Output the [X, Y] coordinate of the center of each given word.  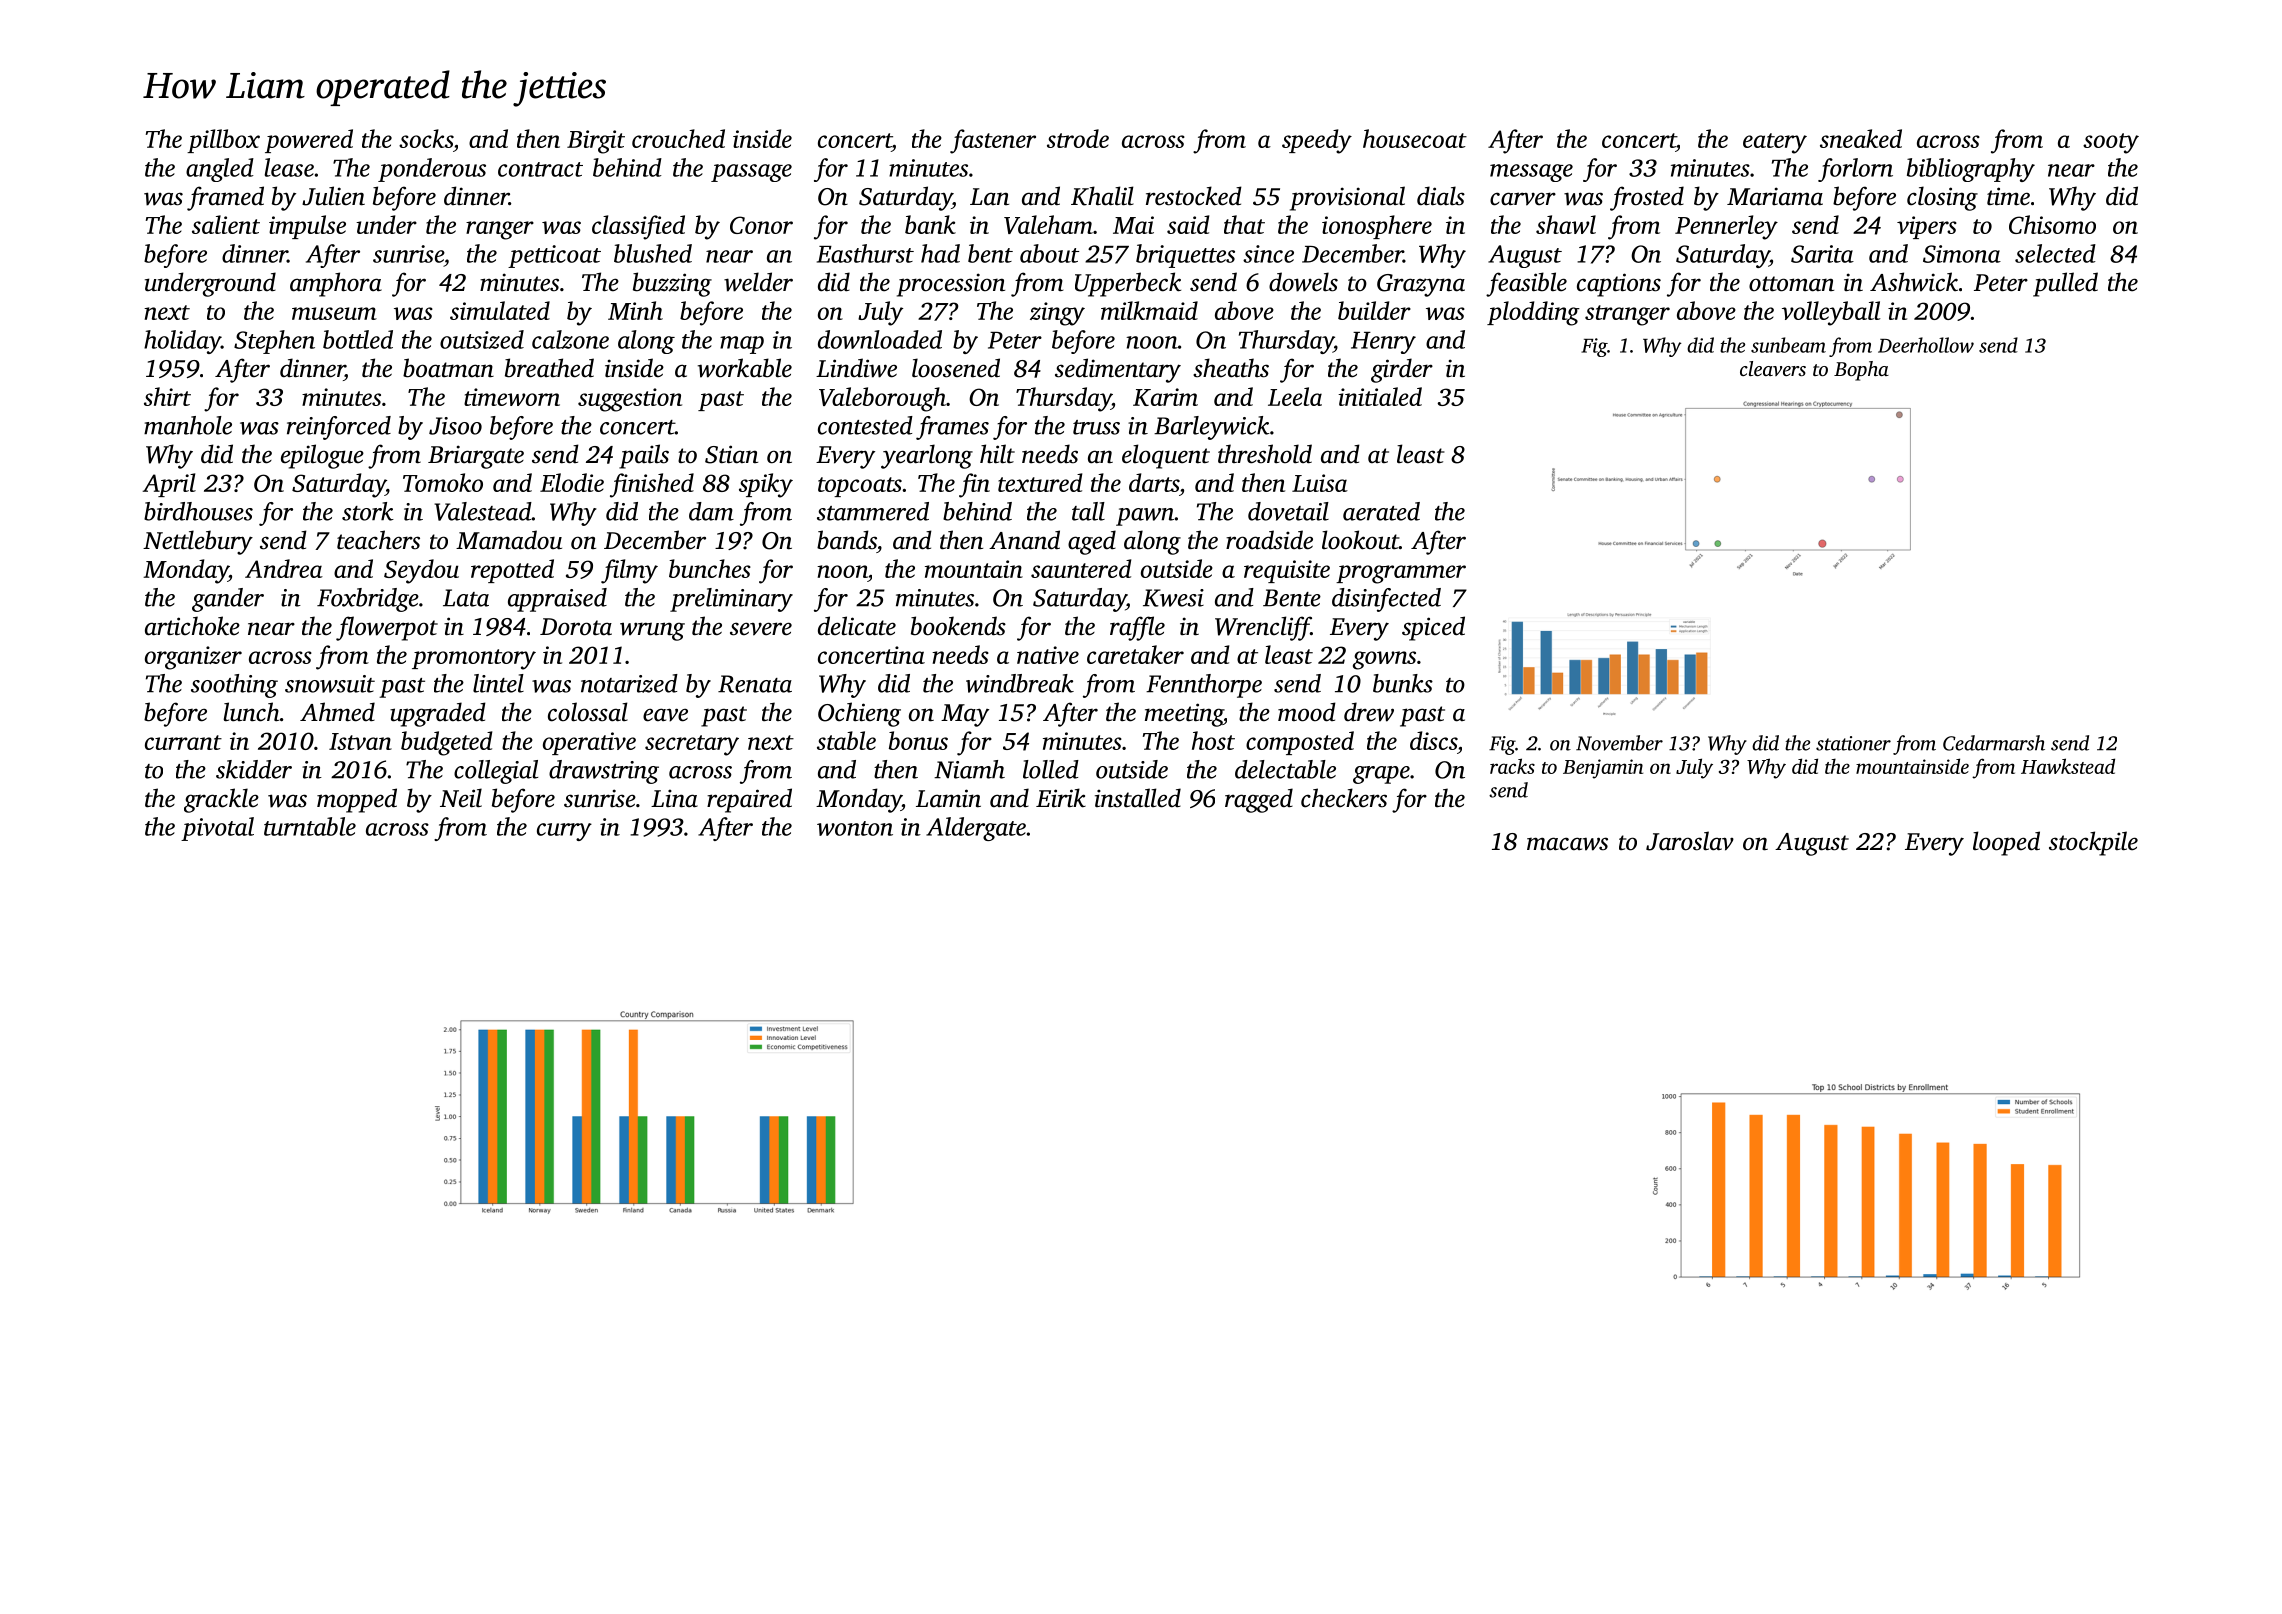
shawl [1566, 224]
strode [1078, 138]
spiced [1433, 628]
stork [368, 511]
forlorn [1855, 170]
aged [1092, 542]
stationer [1853, 743]
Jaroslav [1690, 841]
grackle [221, 800]
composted [1300, 743]
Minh [635, 310]
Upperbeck [1128, 284]
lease [289, 167]
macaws [1567, 844]
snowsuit [330, 684]
